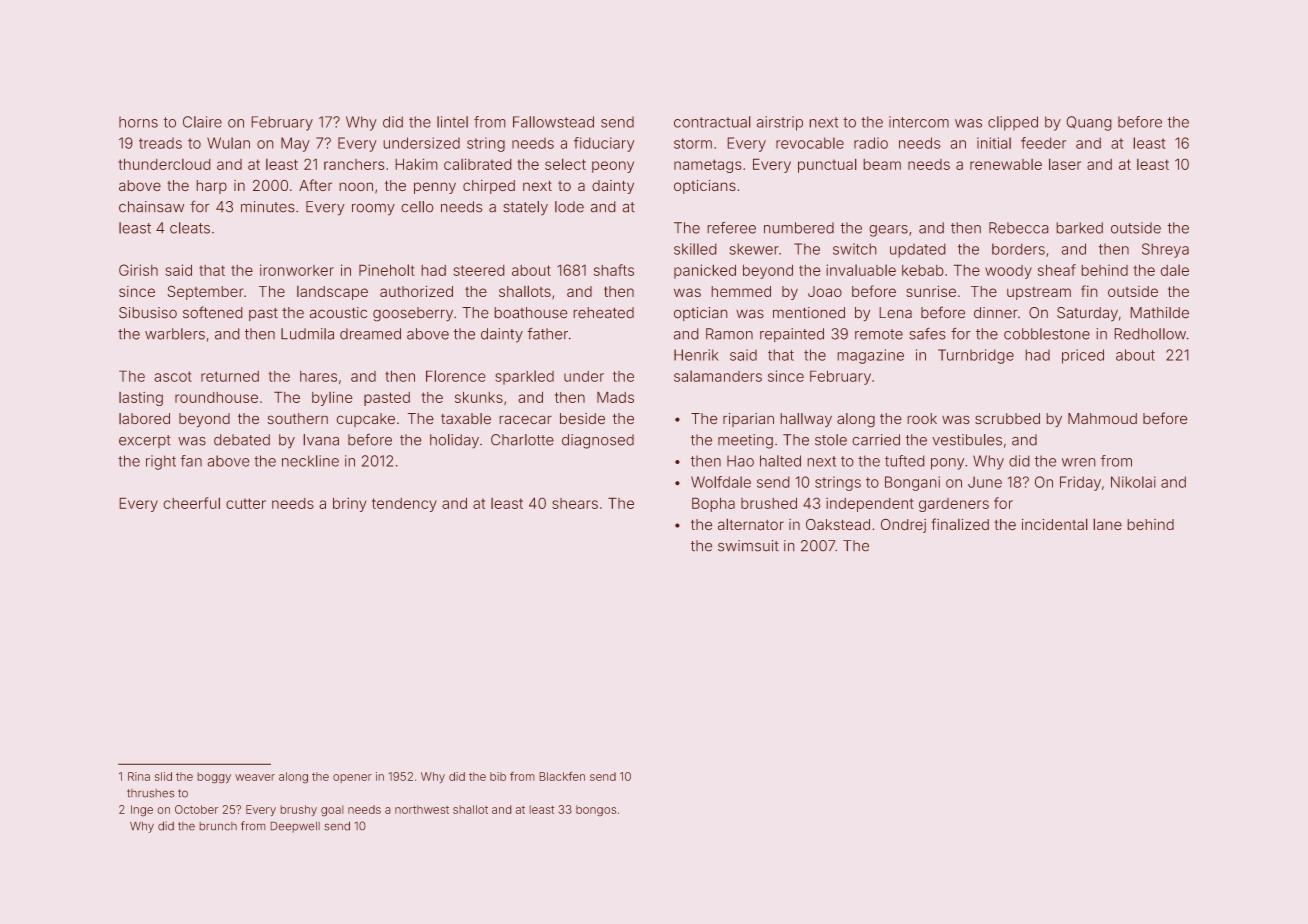 Image resolution: width=1308 pixels, height=924 pixels. Describe the element at coordinates (191, 503) in the page. I see `cheerful` at that location.
